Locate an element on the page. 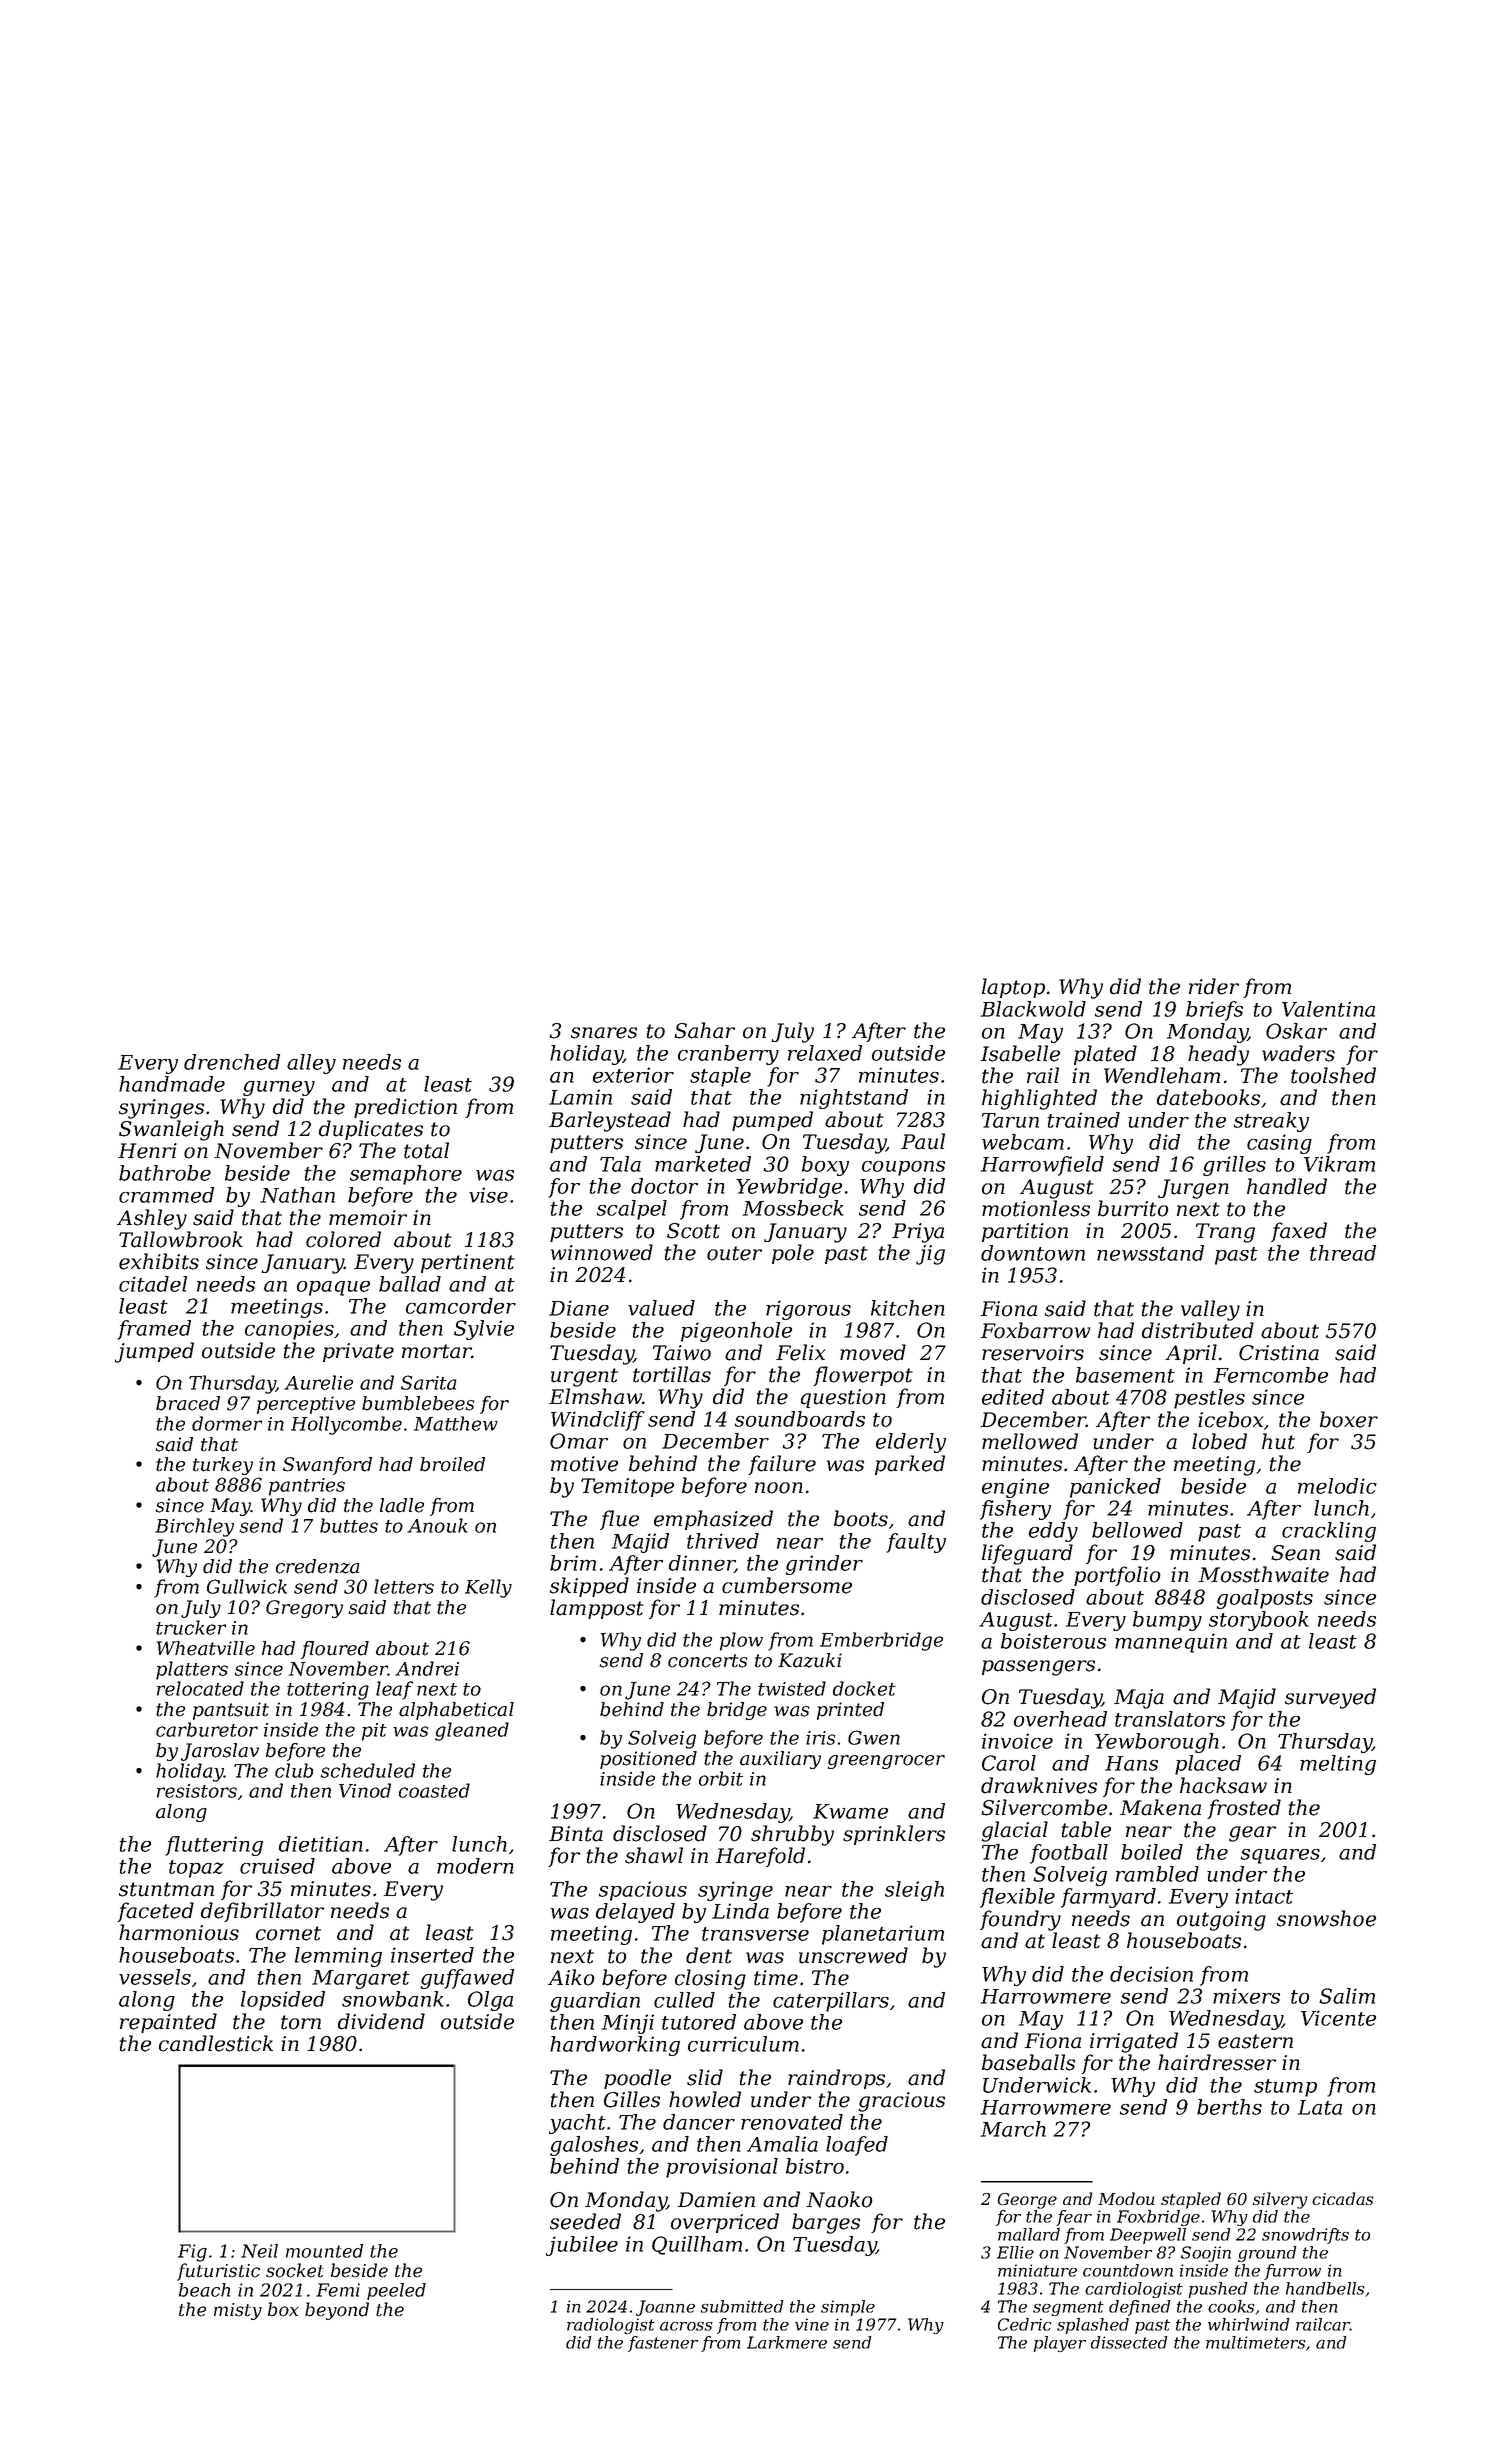  shawl is located at coordinates (654, 1855).
